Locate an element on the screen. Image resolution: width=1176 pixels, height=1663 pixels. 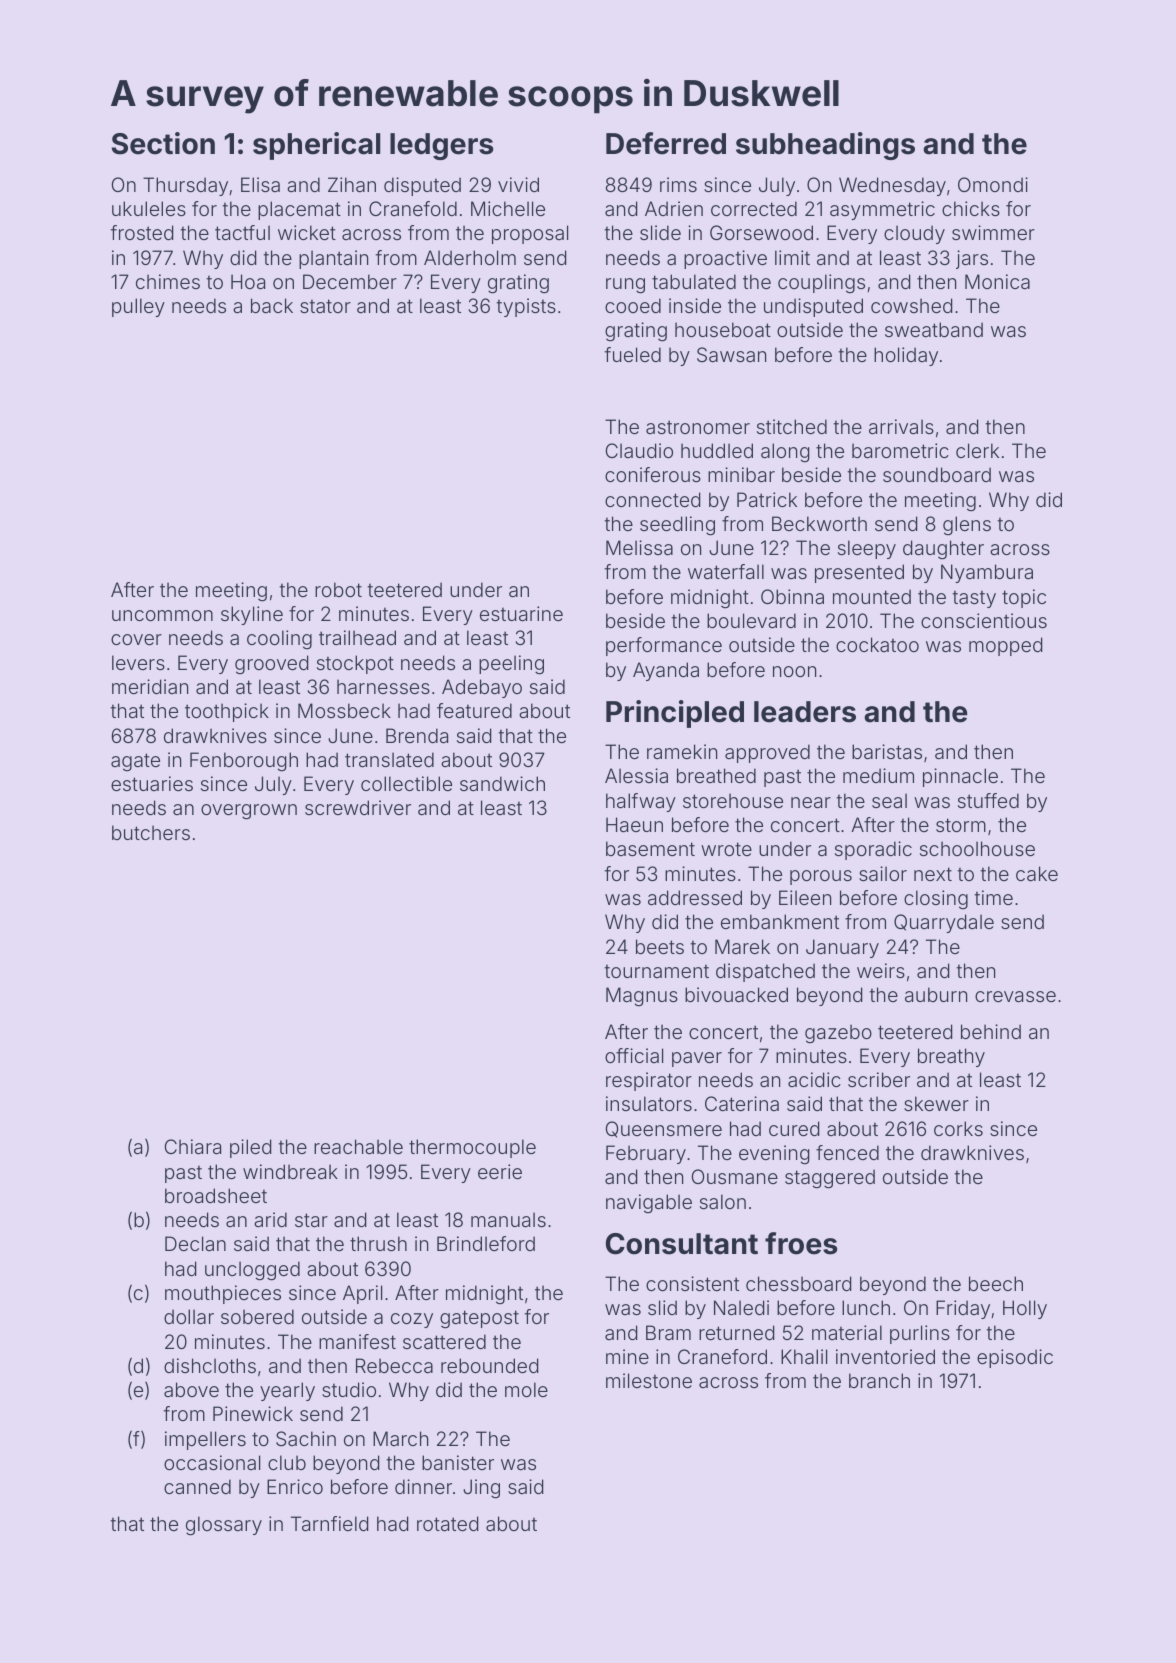
manifest is located at coordinates (357, 1341).
